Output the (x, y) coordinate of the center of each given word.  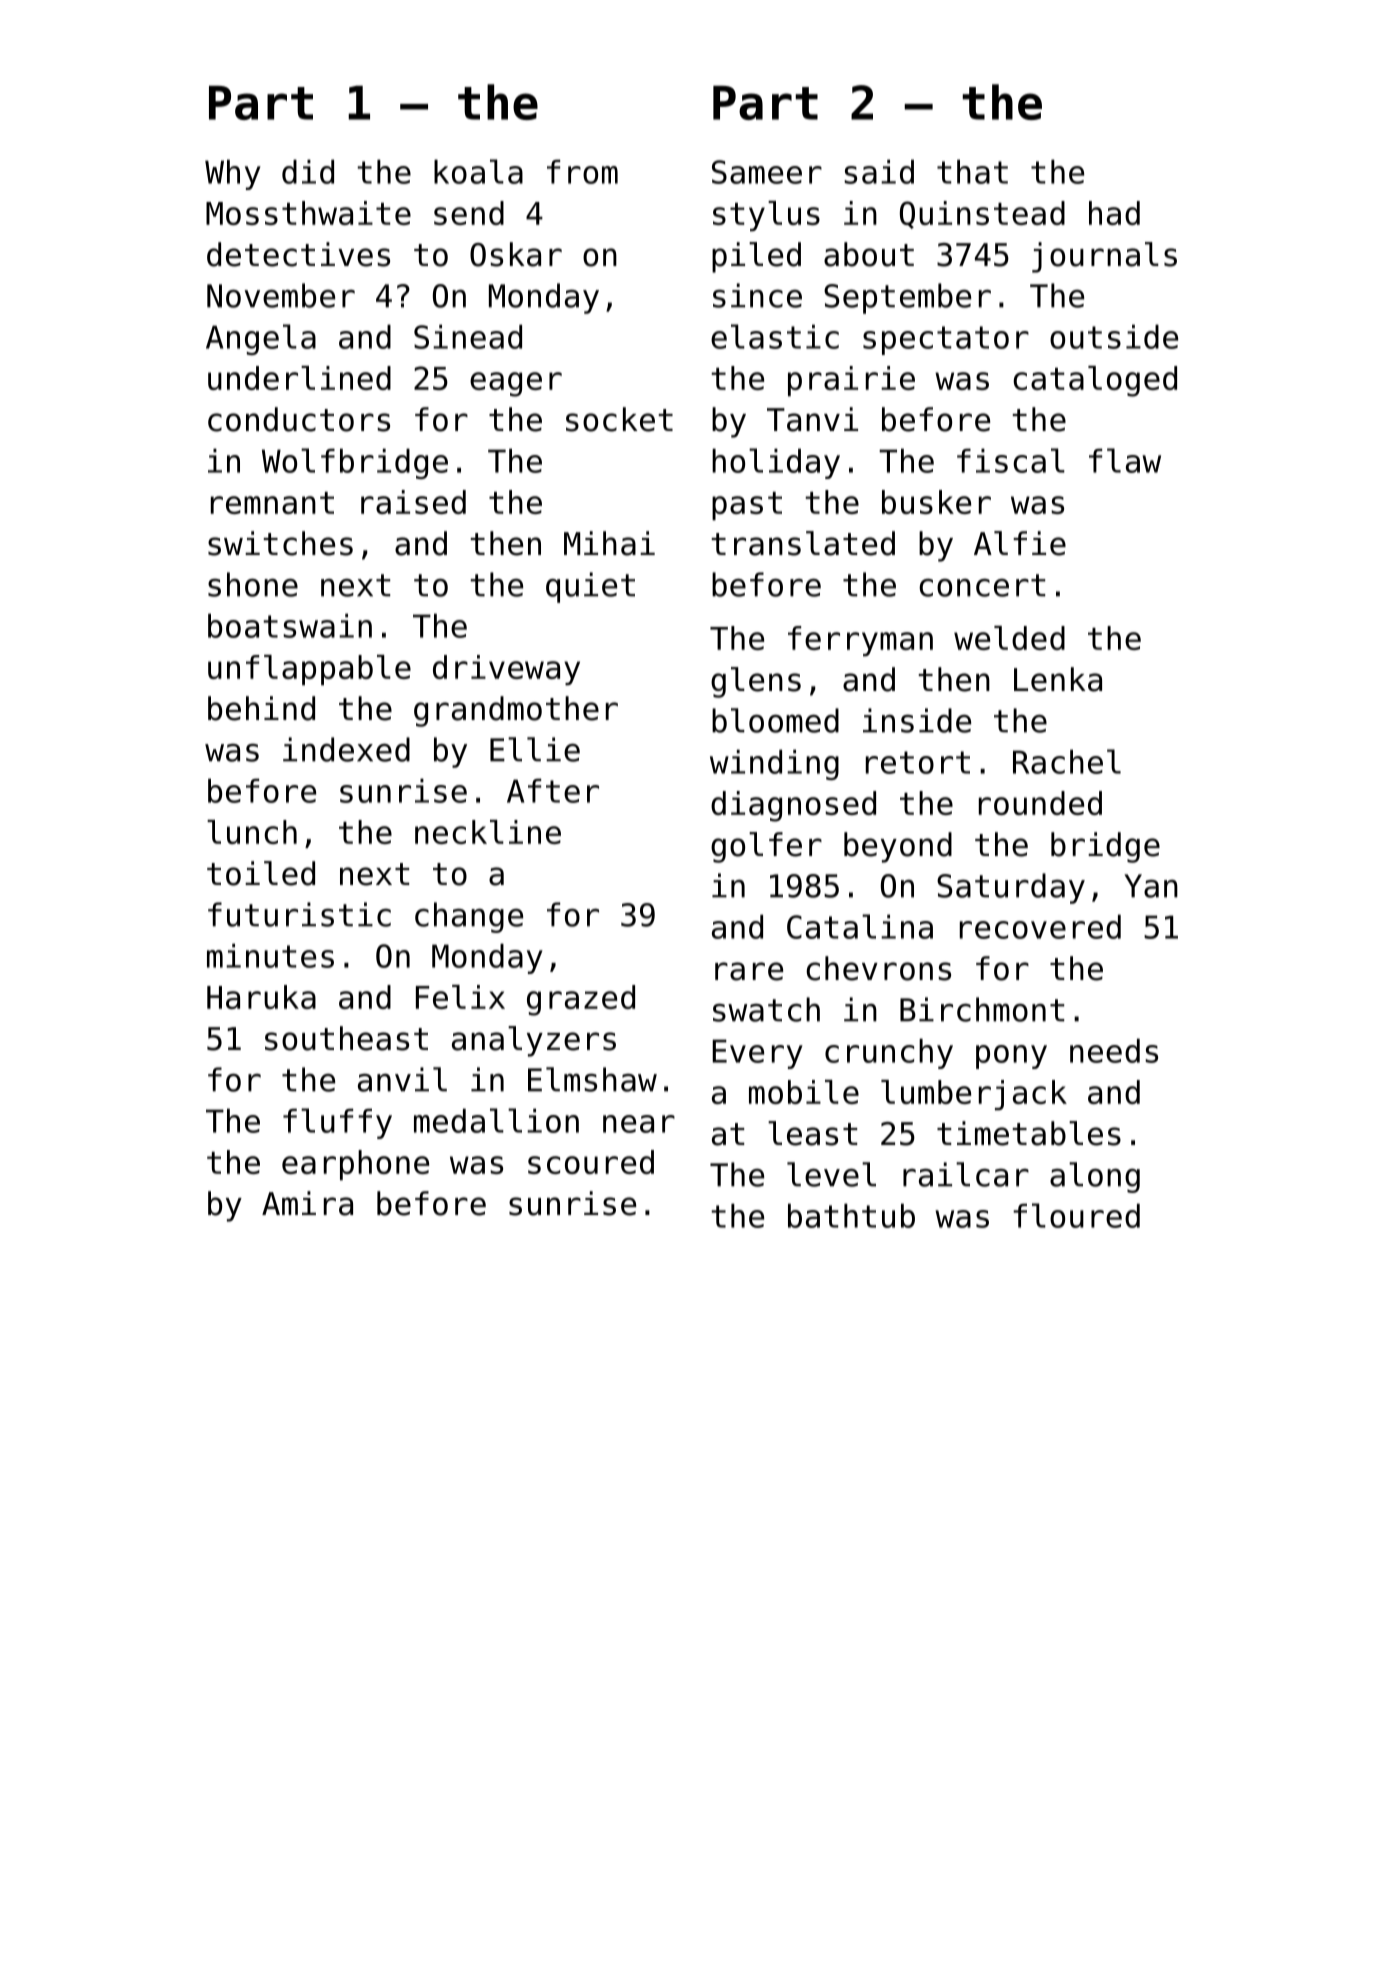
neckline (488, 832)
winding (774, 764)
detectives (298, 254)
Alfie (1020, 543)
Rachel (1067, 761)
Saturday (1011, 888)
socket (619, 419)
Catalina (860, 926)
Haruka (261, 997)
